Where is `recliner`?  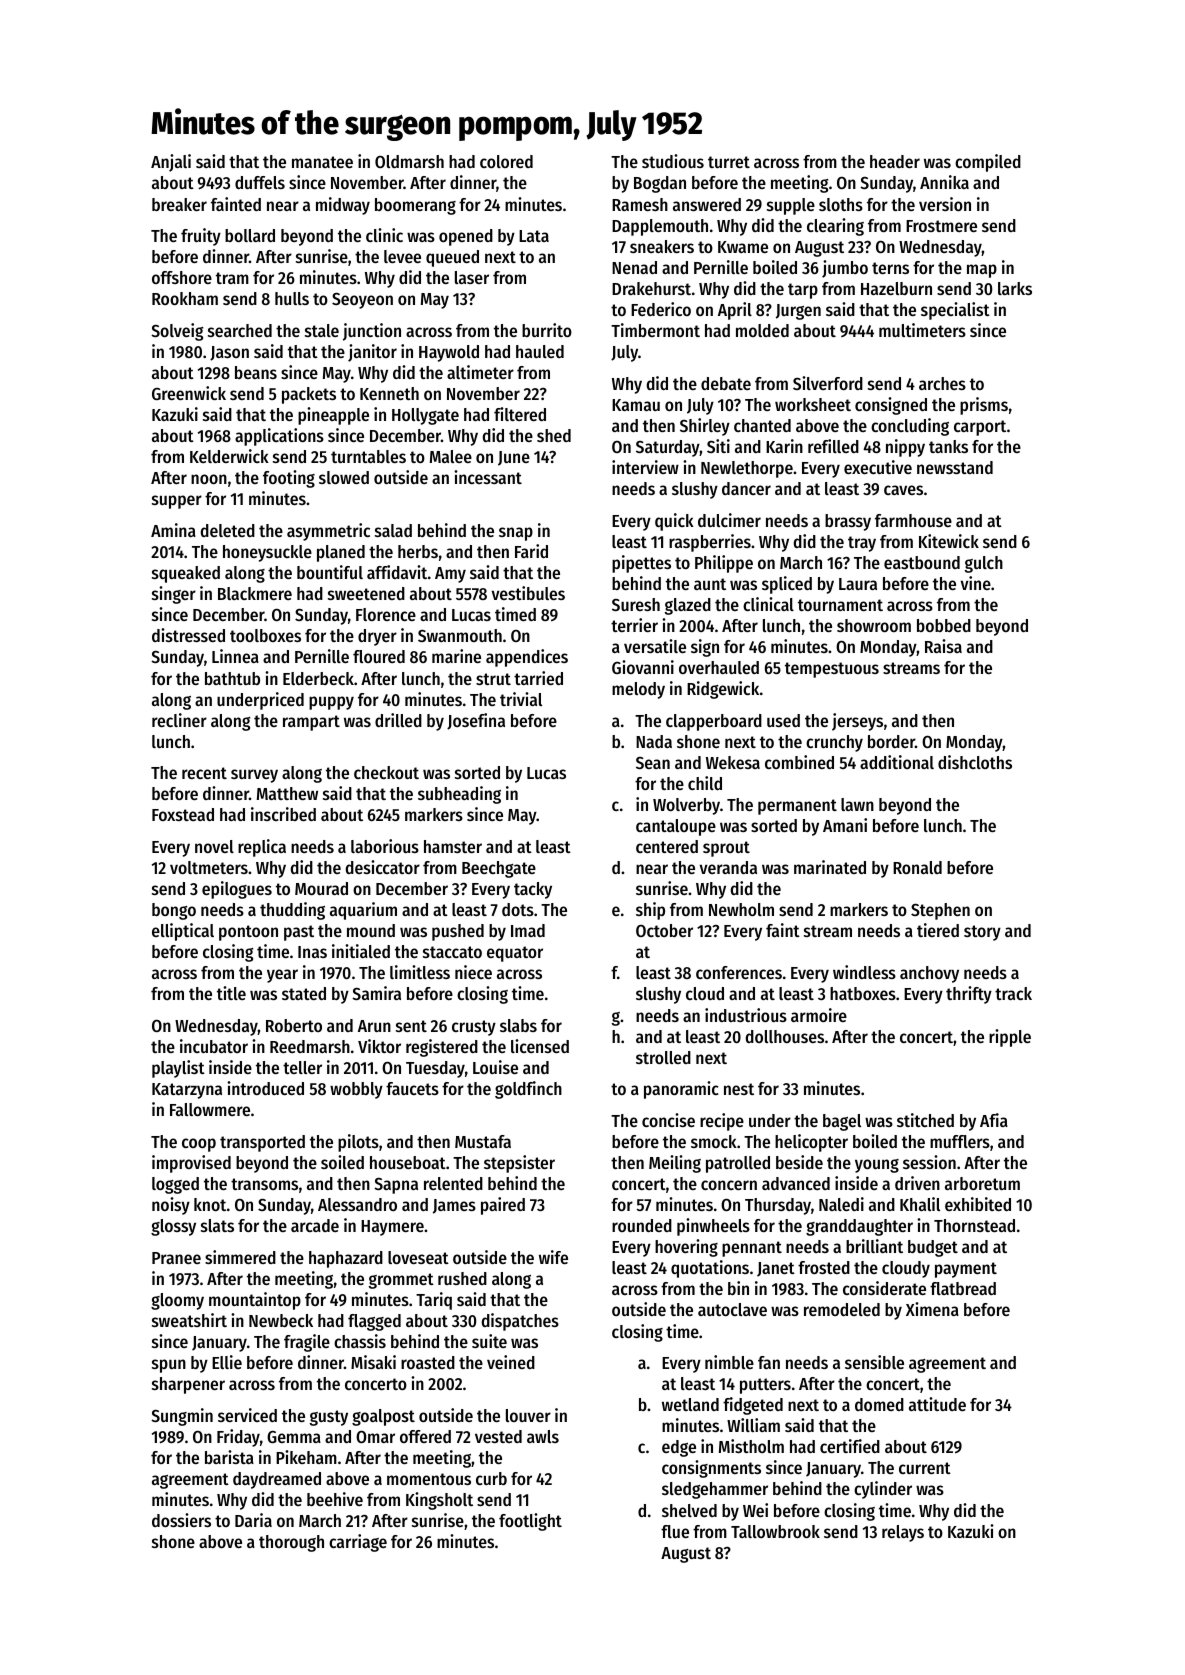 recliner is located at coordinates (179, 720).
